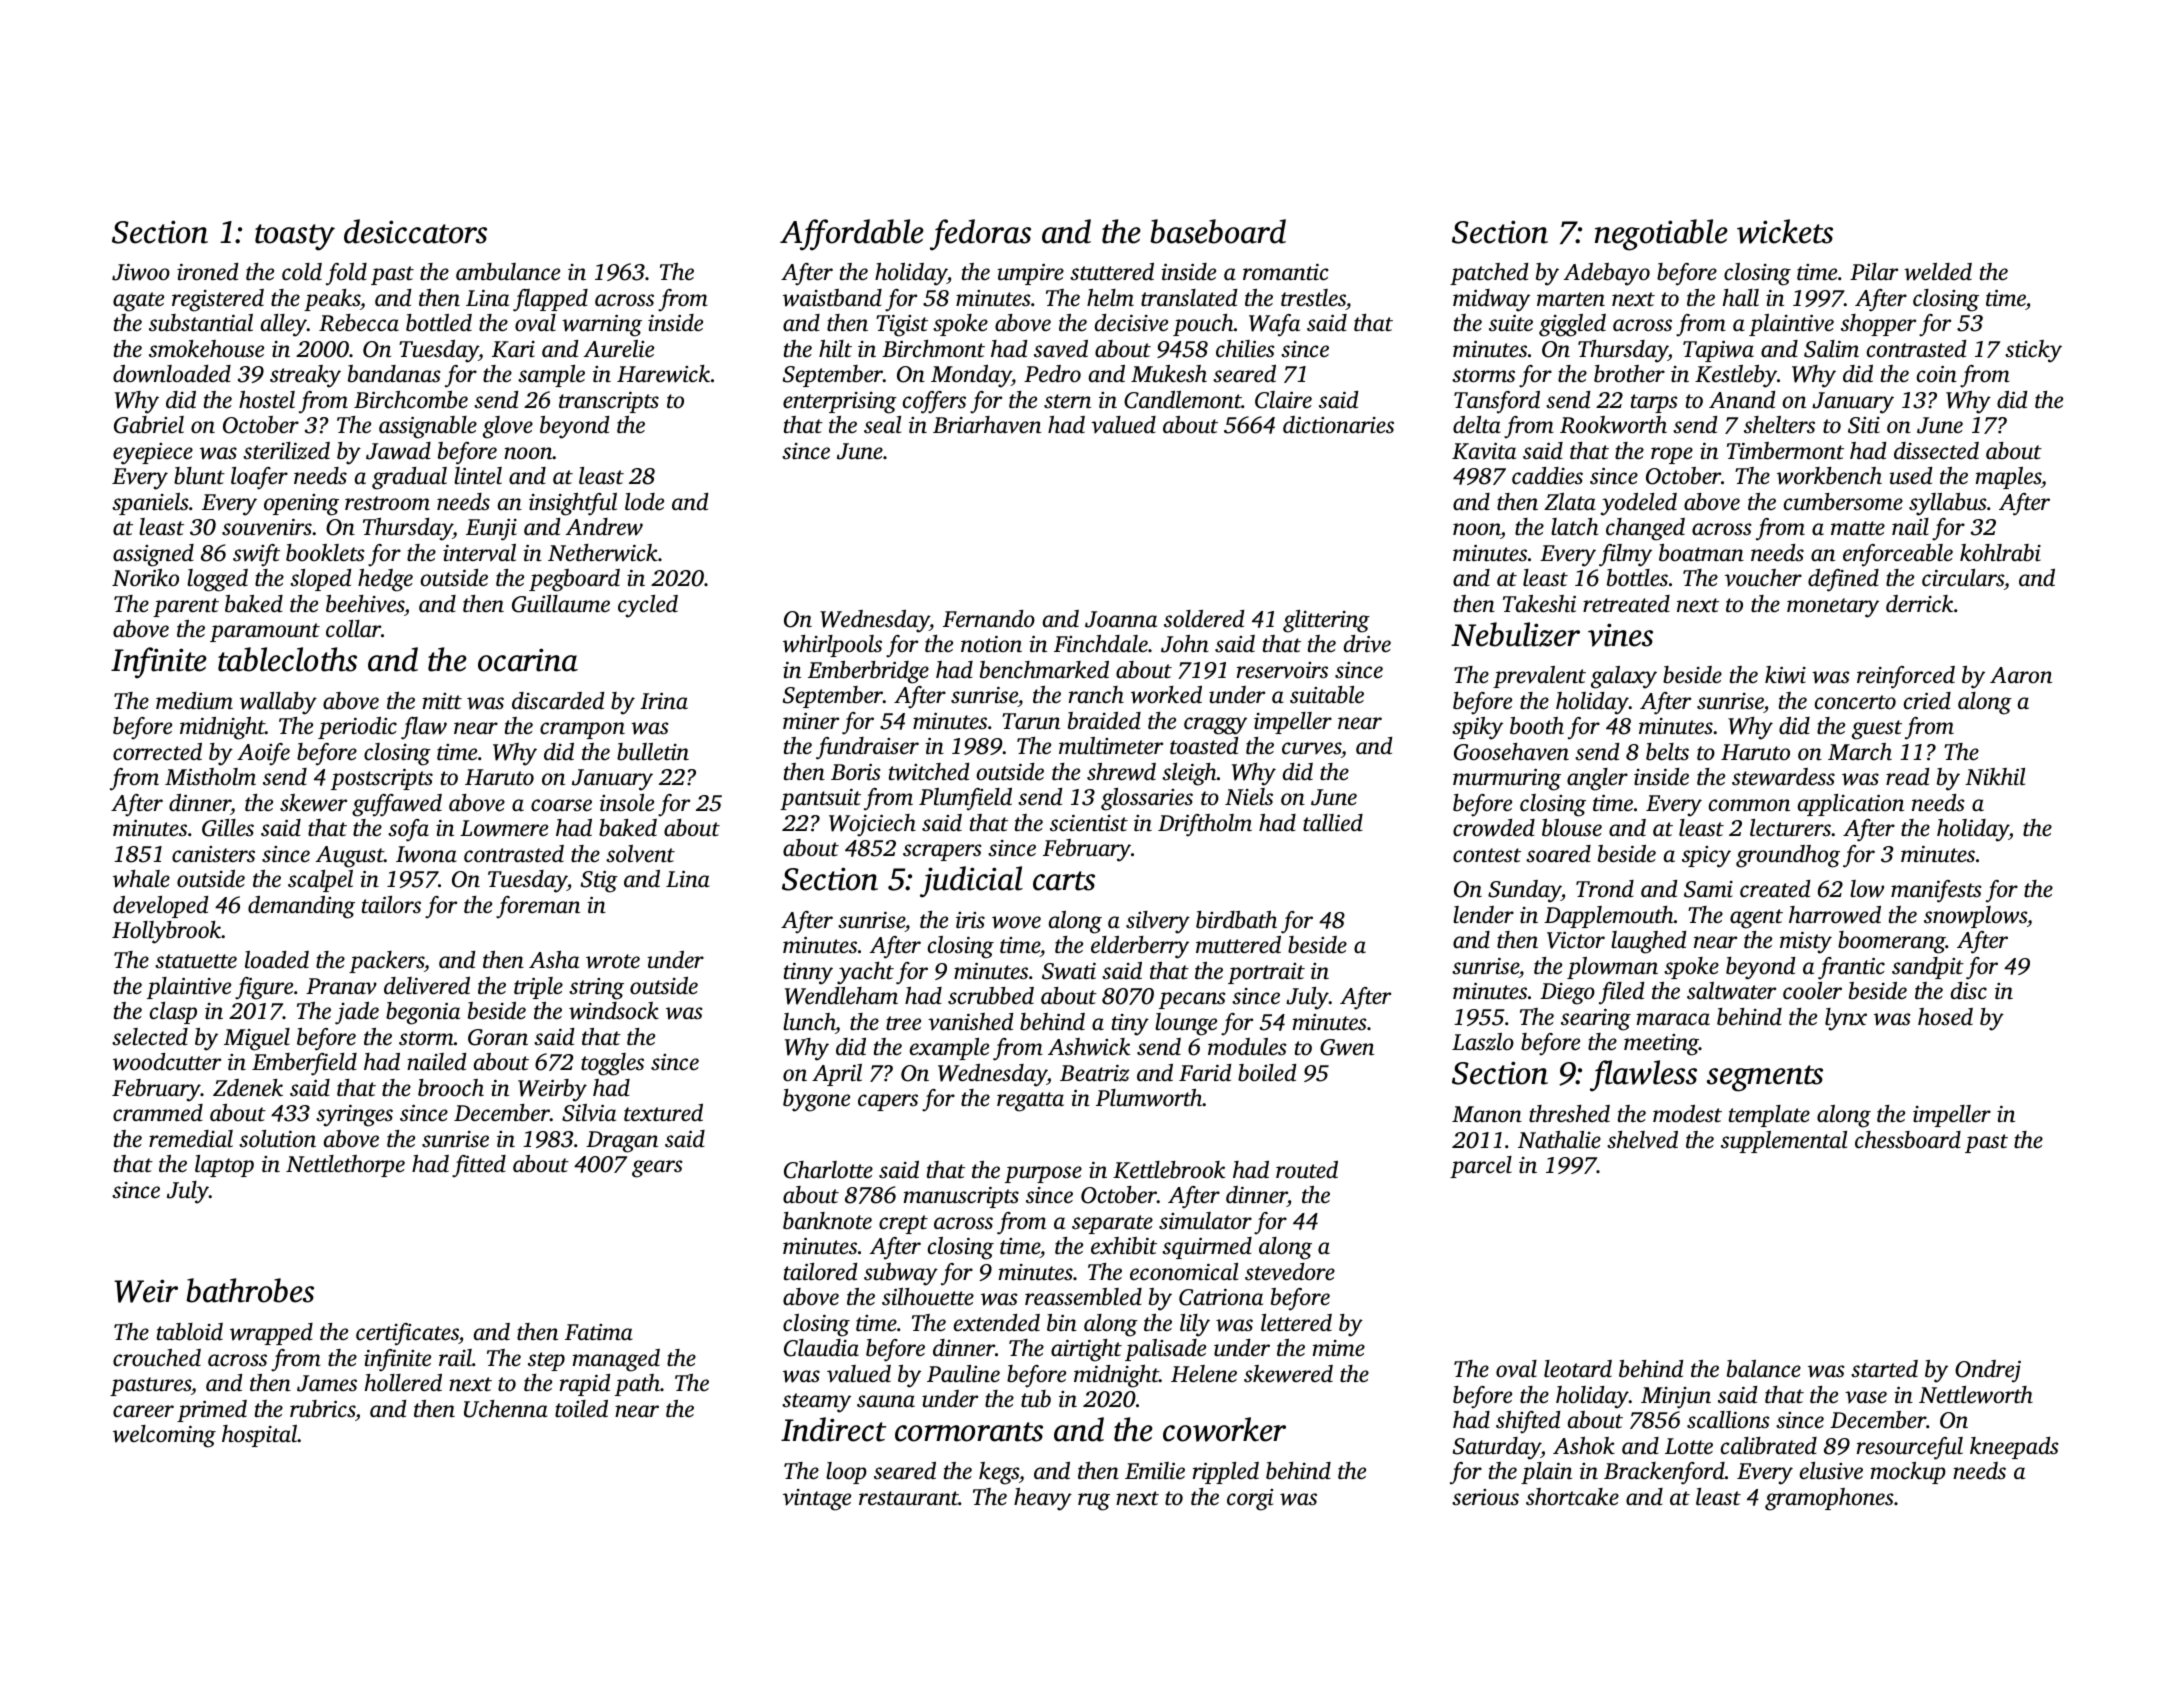 The width and height of the document is (2178, 1683). What do you see at coordinates (1218, 231) in the document?
I see `baseboard` at bounding box center [1218, 231].
